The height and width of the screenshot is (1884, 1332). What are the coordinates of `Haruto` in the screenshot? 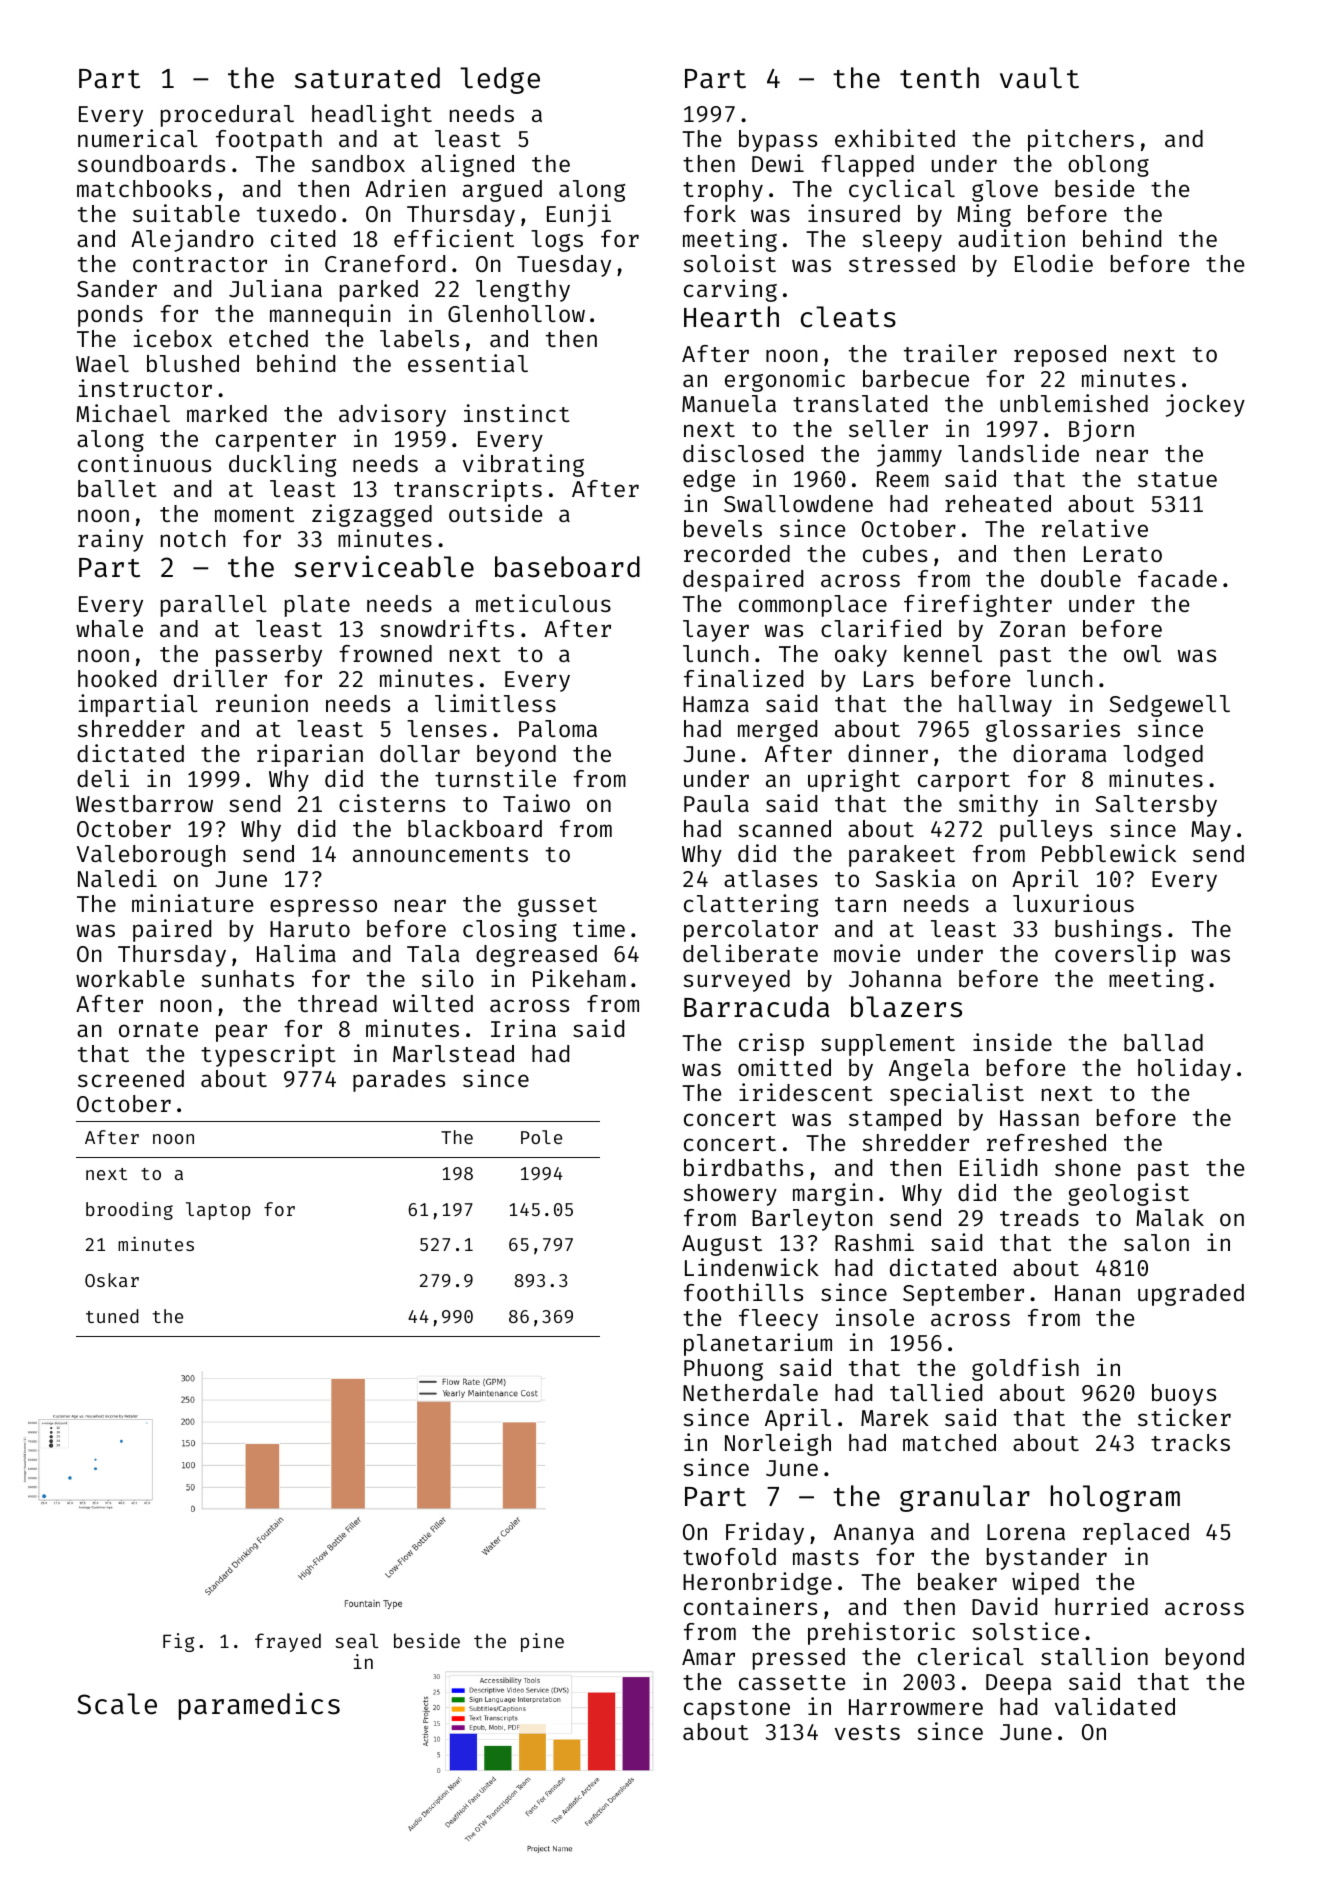 It's located at (310, 929).
